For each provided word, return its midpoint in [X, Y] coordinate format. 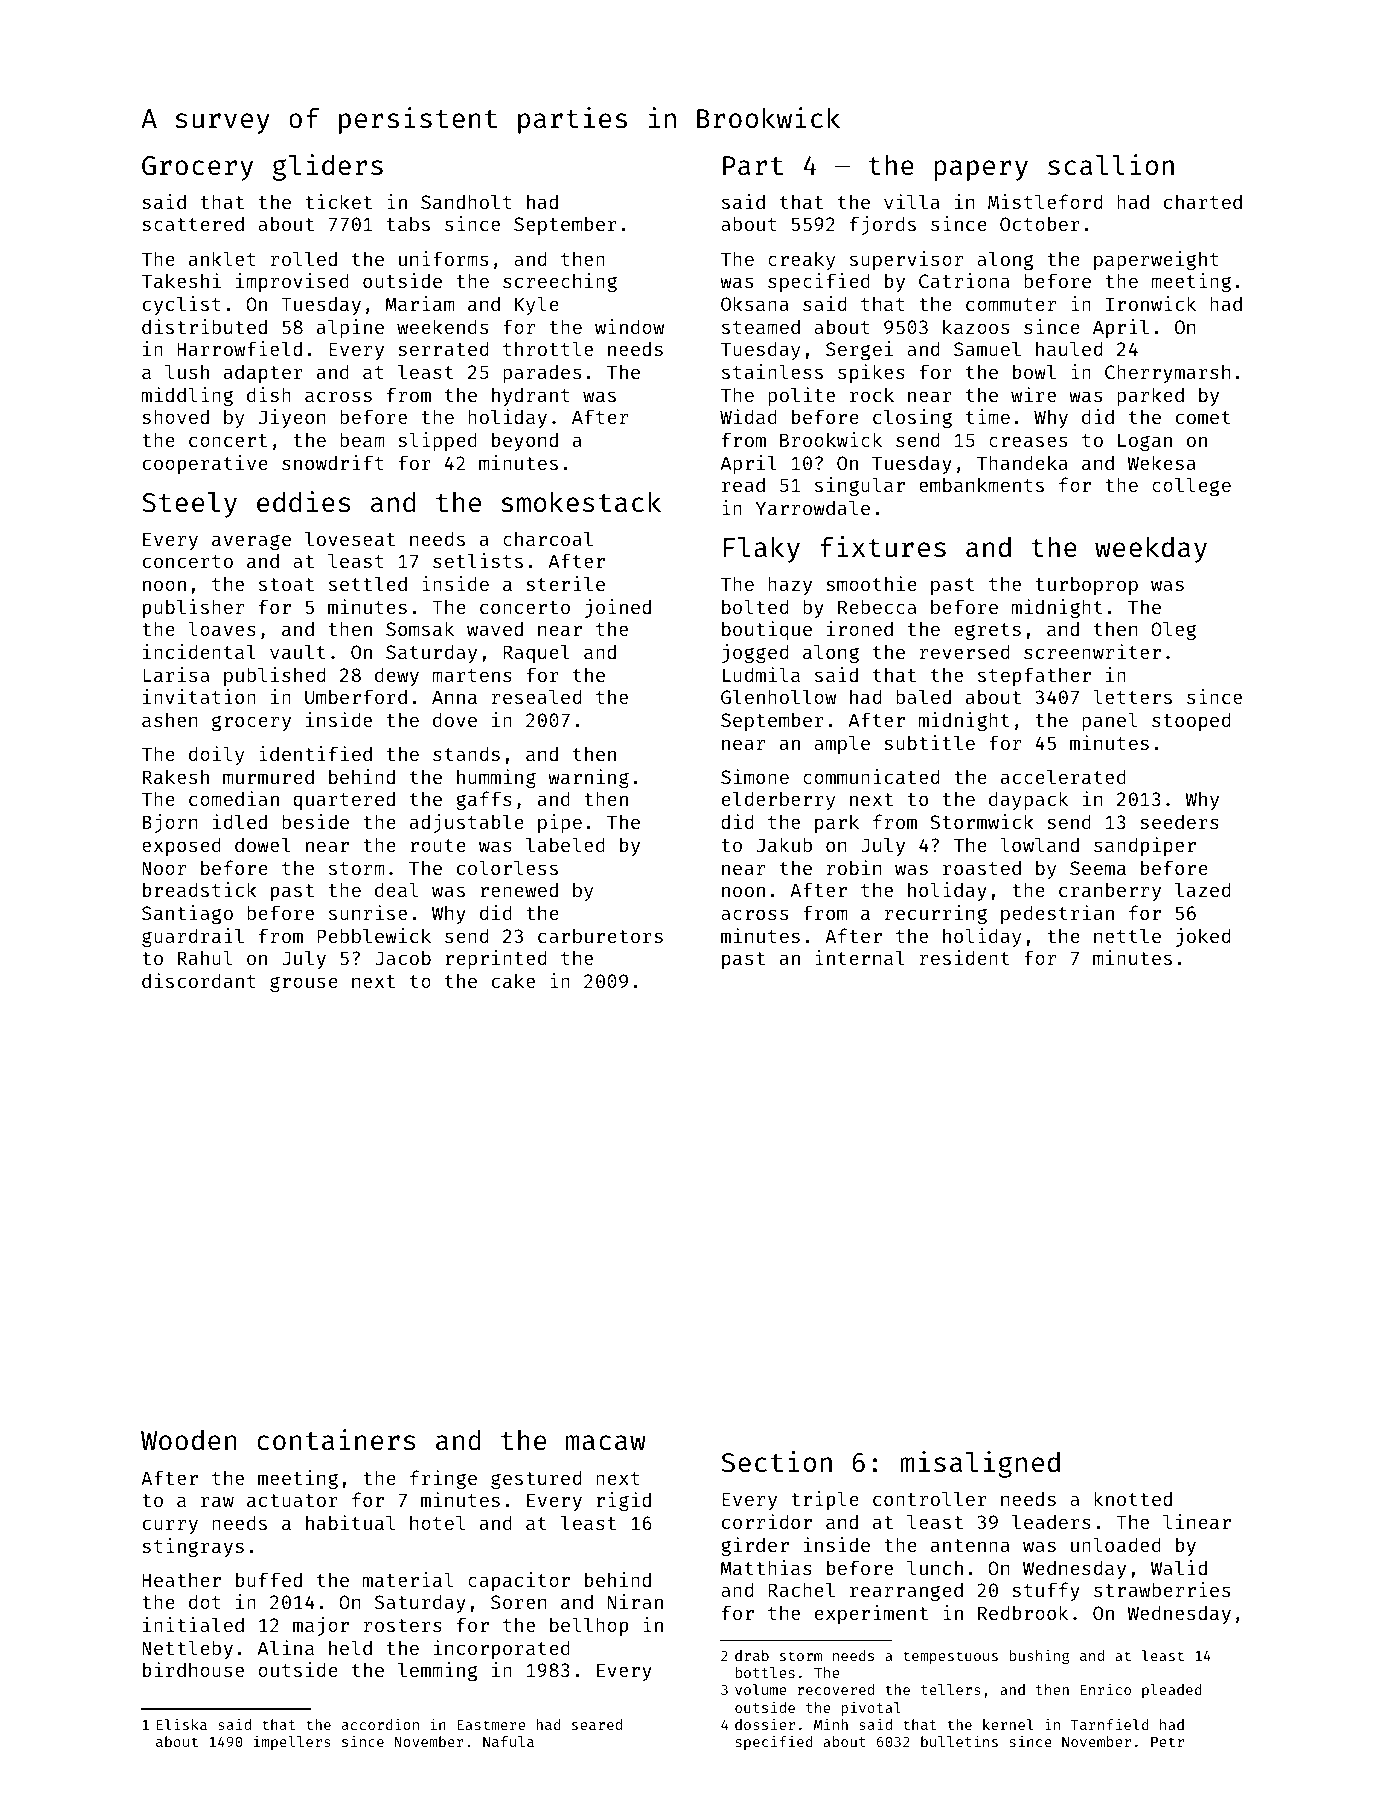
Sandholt [466, 201]
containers [336, 1440]
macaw [606, 1443]
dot [205, 1601]
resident [965, 957]
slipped [437, 441]
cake [513, 980]
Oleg [1173, 630]
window [629, 326]
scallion [1111, 165]
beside [315, 821]
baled [923, 696]
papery [981, 170]
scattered [193, 223]
